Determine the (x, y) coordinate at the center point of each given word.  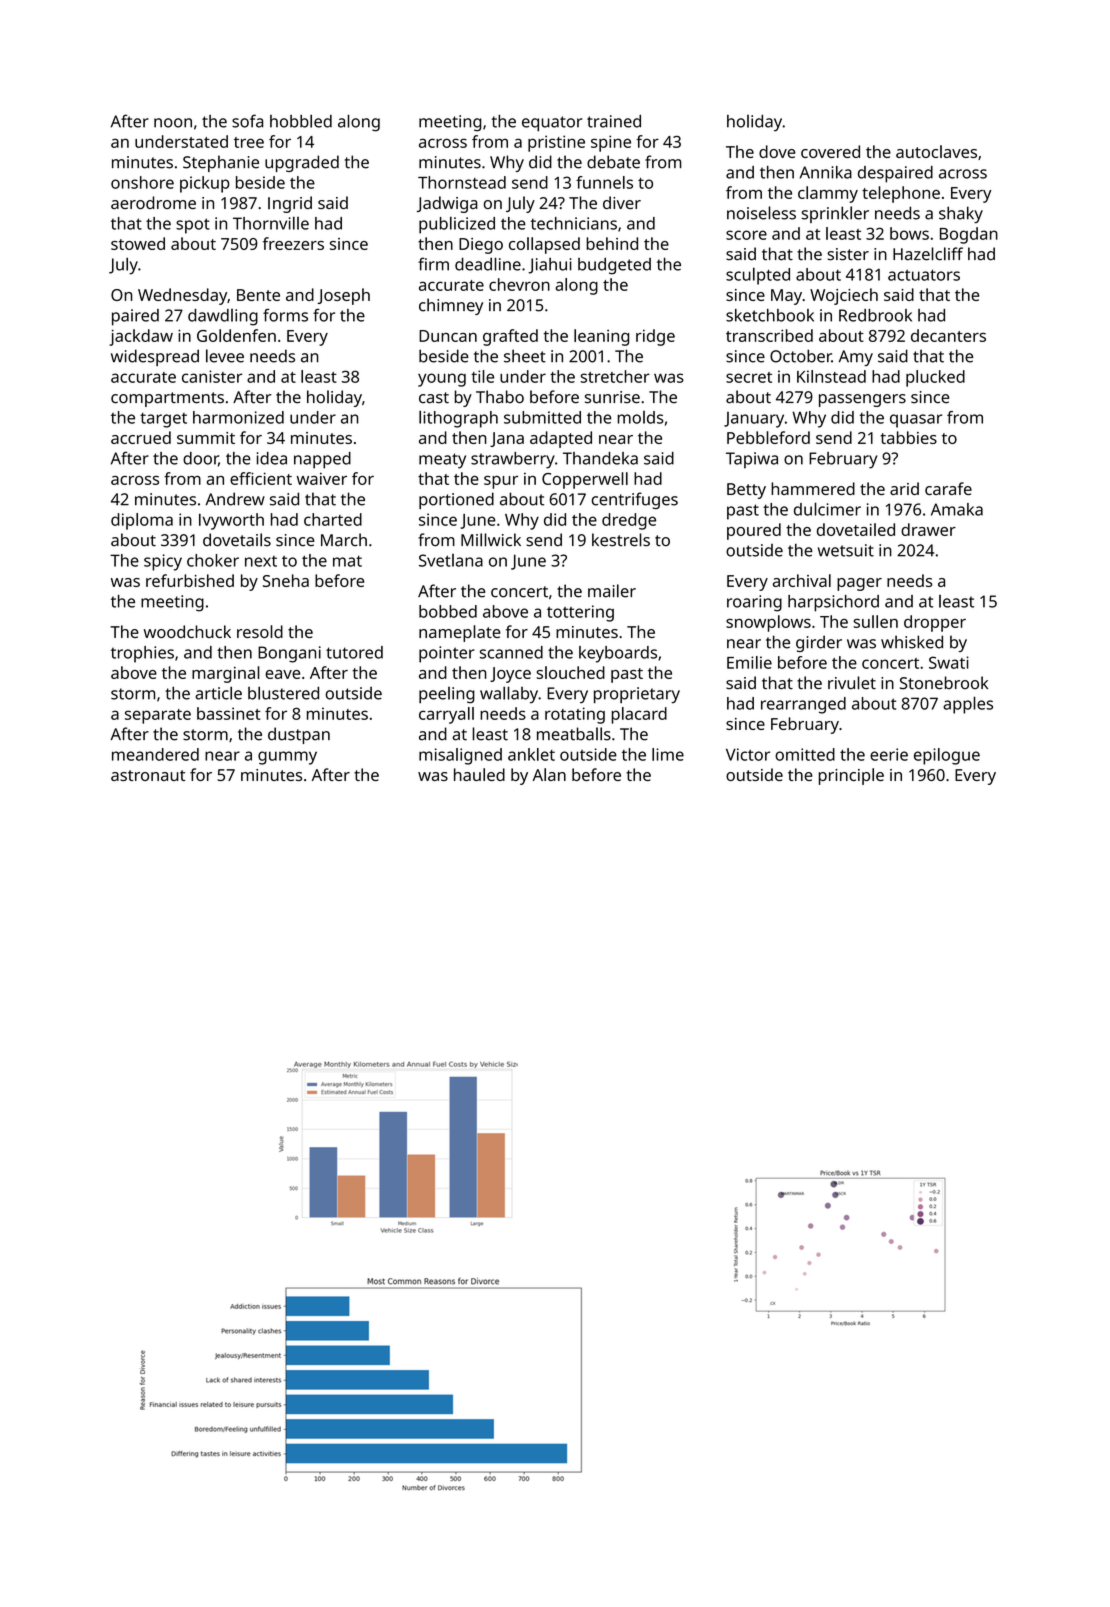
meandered (155, 754)
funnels (604, 182)
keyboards (618, 654)
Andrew (235, 499)
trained (614, 121)
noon (173, 123)
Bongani (289, 654)
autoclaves (936, 151)
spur (501, 482)
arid (904, 488)
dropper (935, 623)
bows (909, 233)
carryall (446, 715)
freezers (293, 243)
